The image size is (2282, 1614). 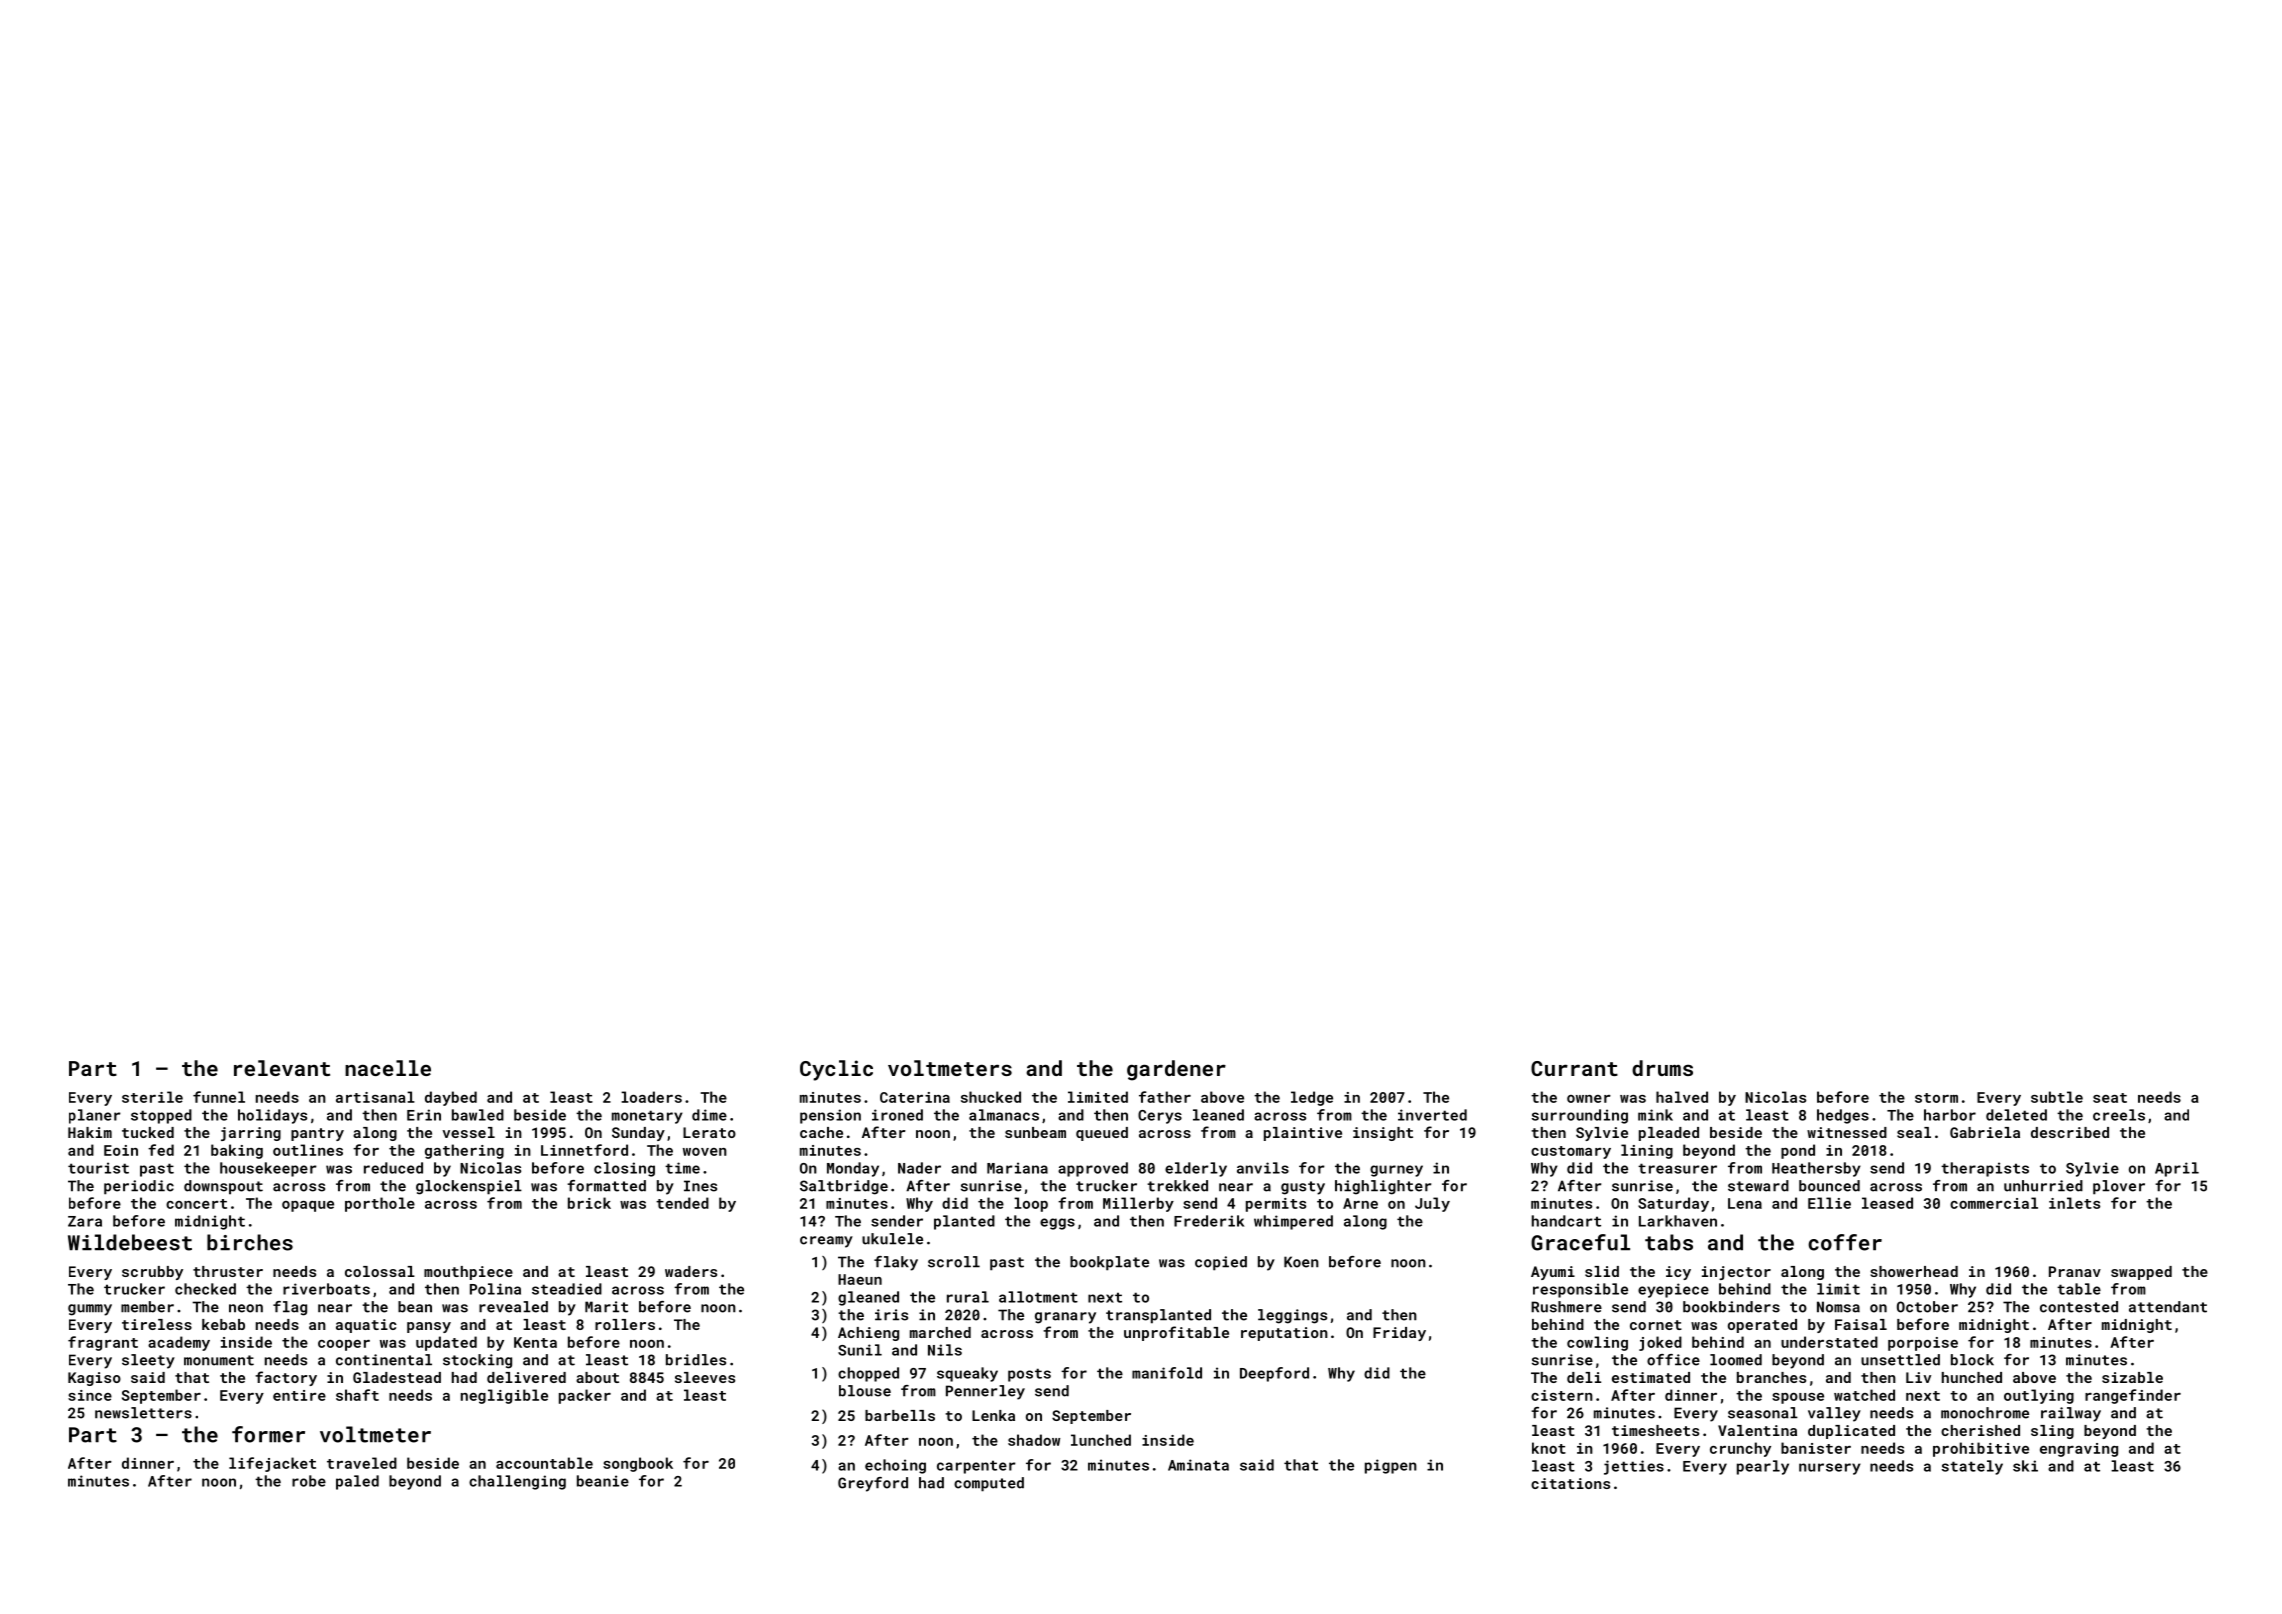 I want to click on carpenter, so click(x=976, y=1467).
